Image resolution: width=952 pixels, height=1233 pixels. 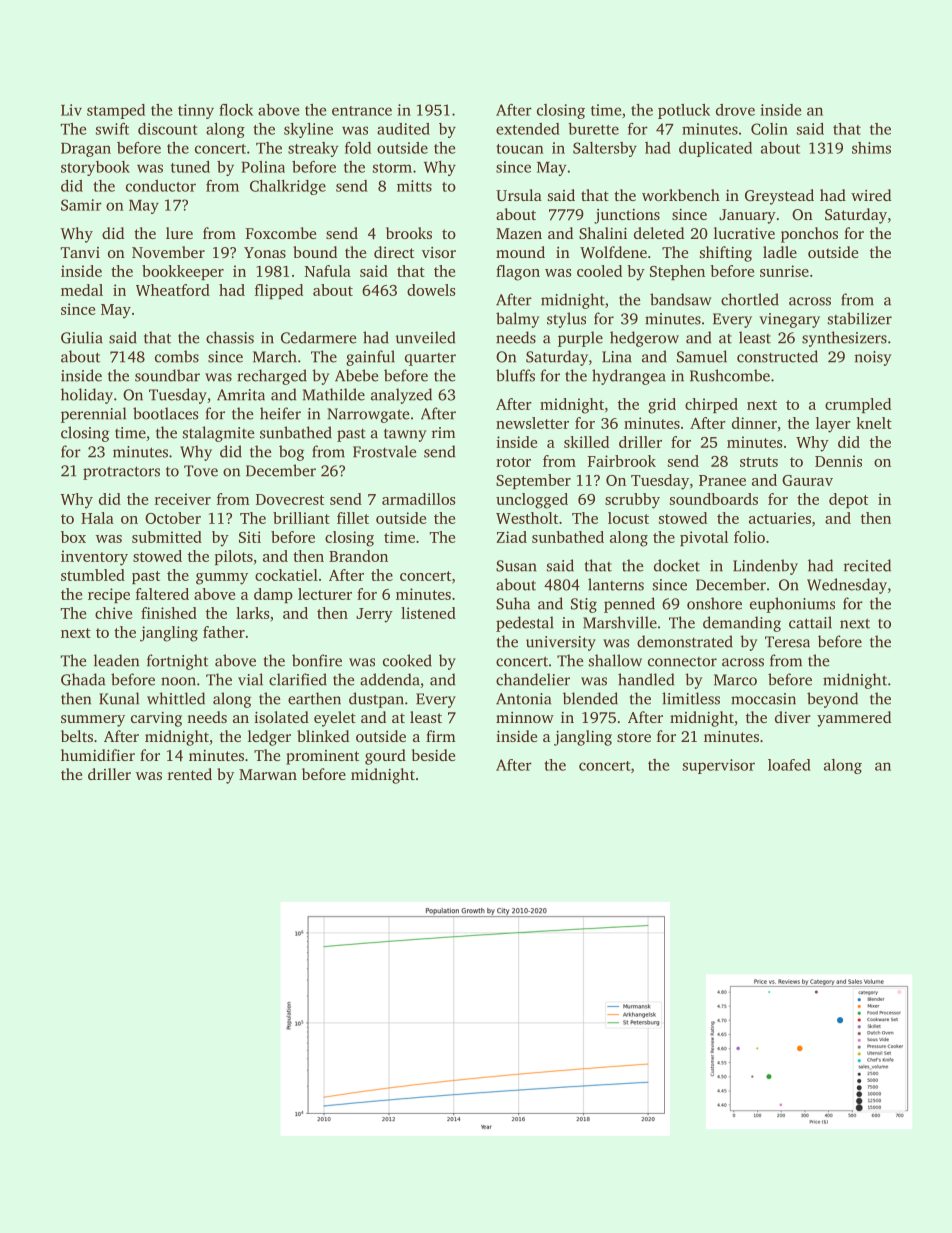 I want to click on Liv, so click(x=71, y=110).
